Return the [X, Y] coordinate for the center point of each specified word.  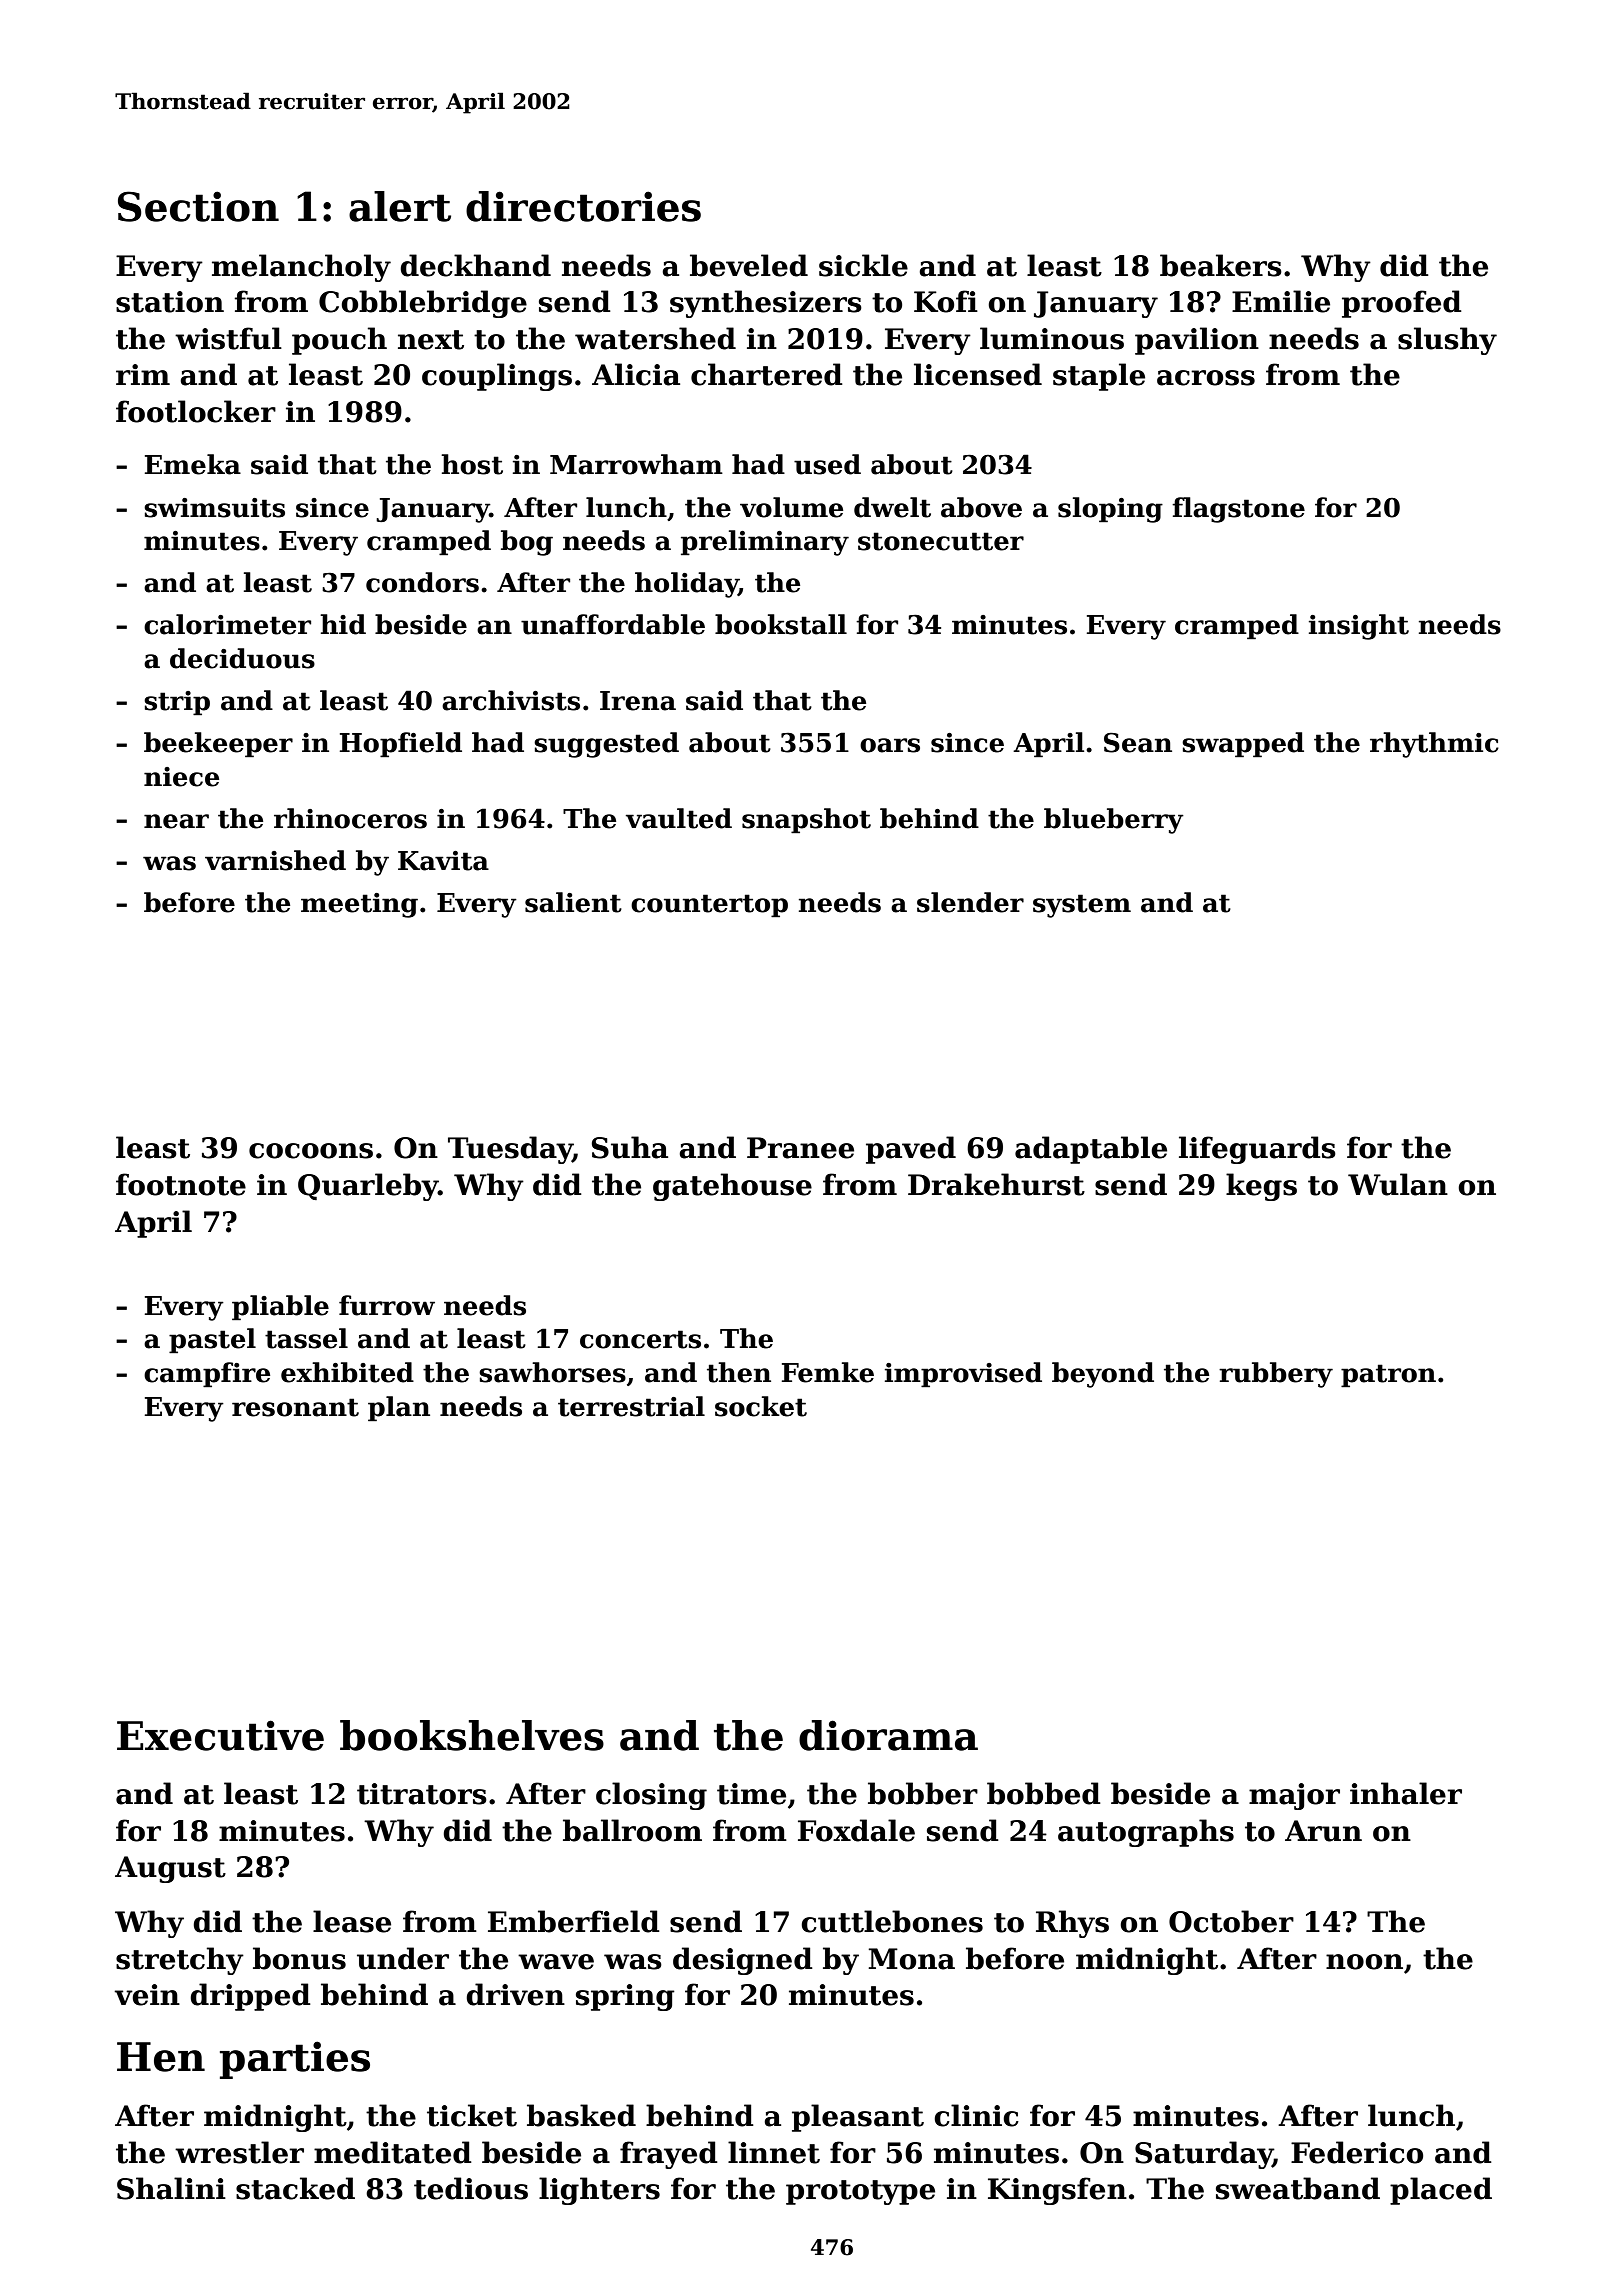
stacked [295, 2188]
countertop [709, 906]
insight [1359, 627]
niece [181, 777]
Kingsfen [1057, 2191]
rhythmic [1434, 745]
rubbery [1276, 1375]
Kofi [946, 301]
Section [198, 206]
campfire [207, 1375]
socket [761, 1406]
